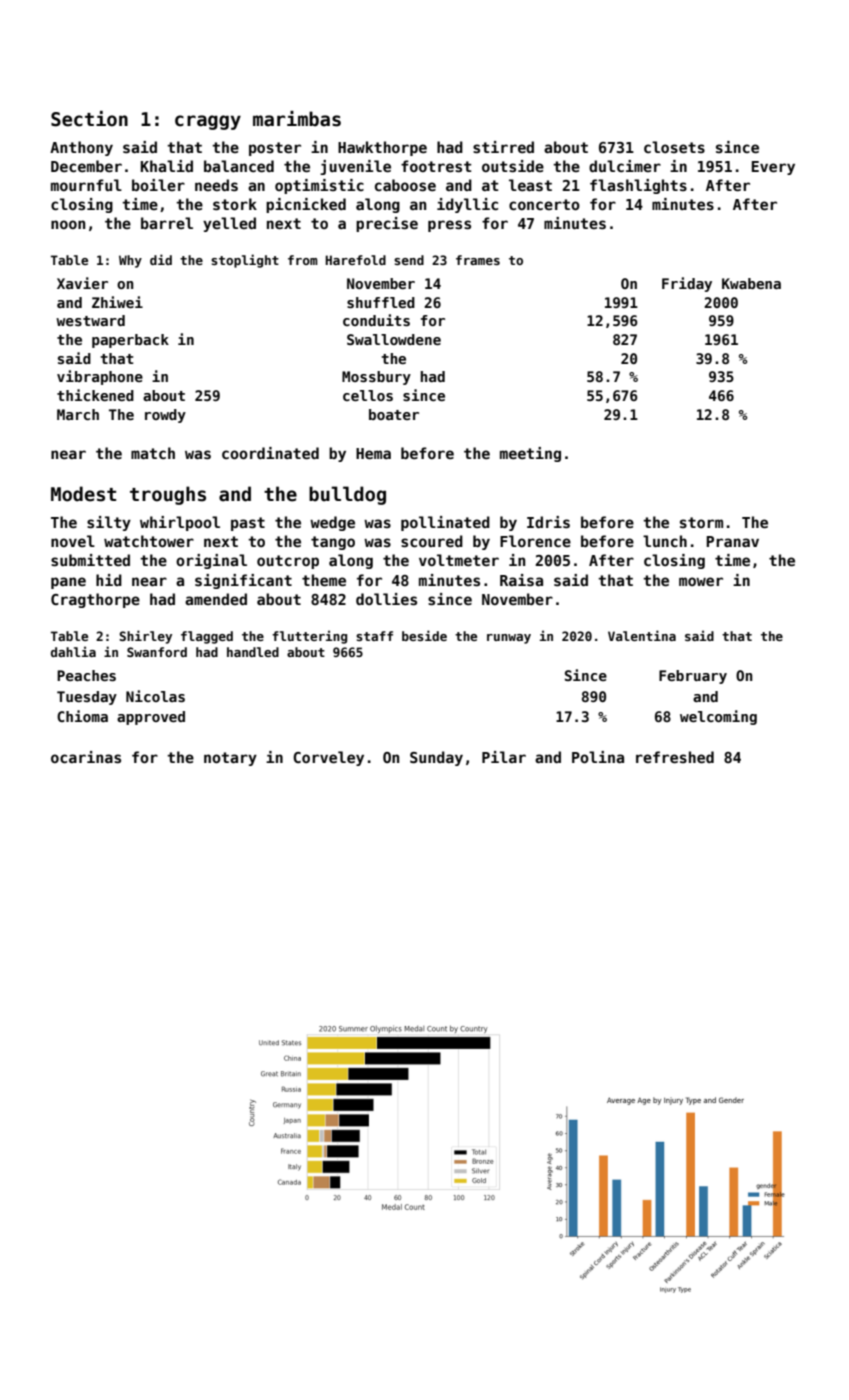  What do you see at coordinates (642, 635) in the document?
I see `Valentina` at bounding box center [642, 635].
